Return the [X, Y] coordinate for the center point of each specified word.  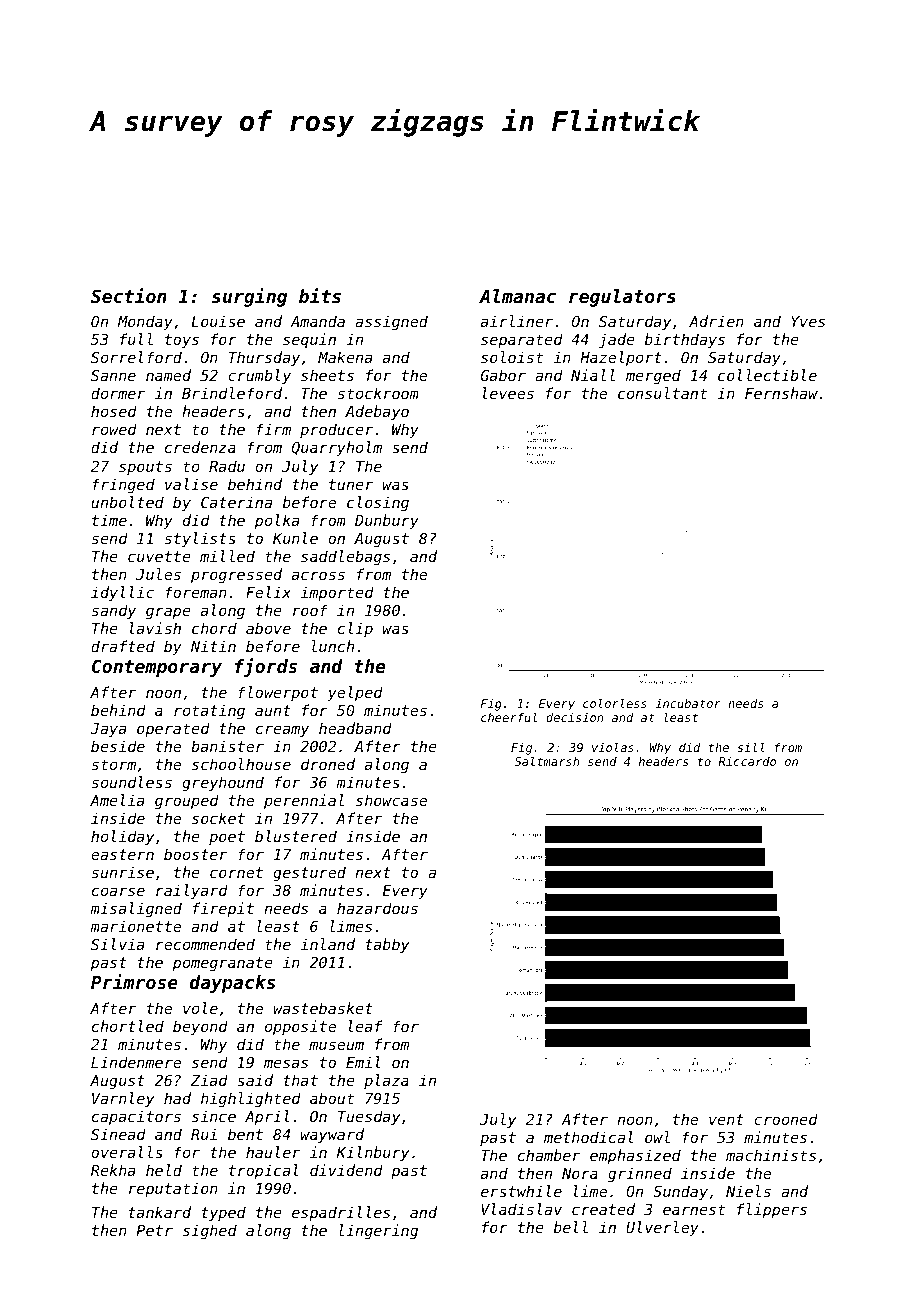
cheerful [509, 717]
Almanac [517, 296]
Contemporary [157, 668]
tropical [264, 1171]
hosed [114, 411]
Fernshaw [781, 393]
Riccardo [747, 761]
